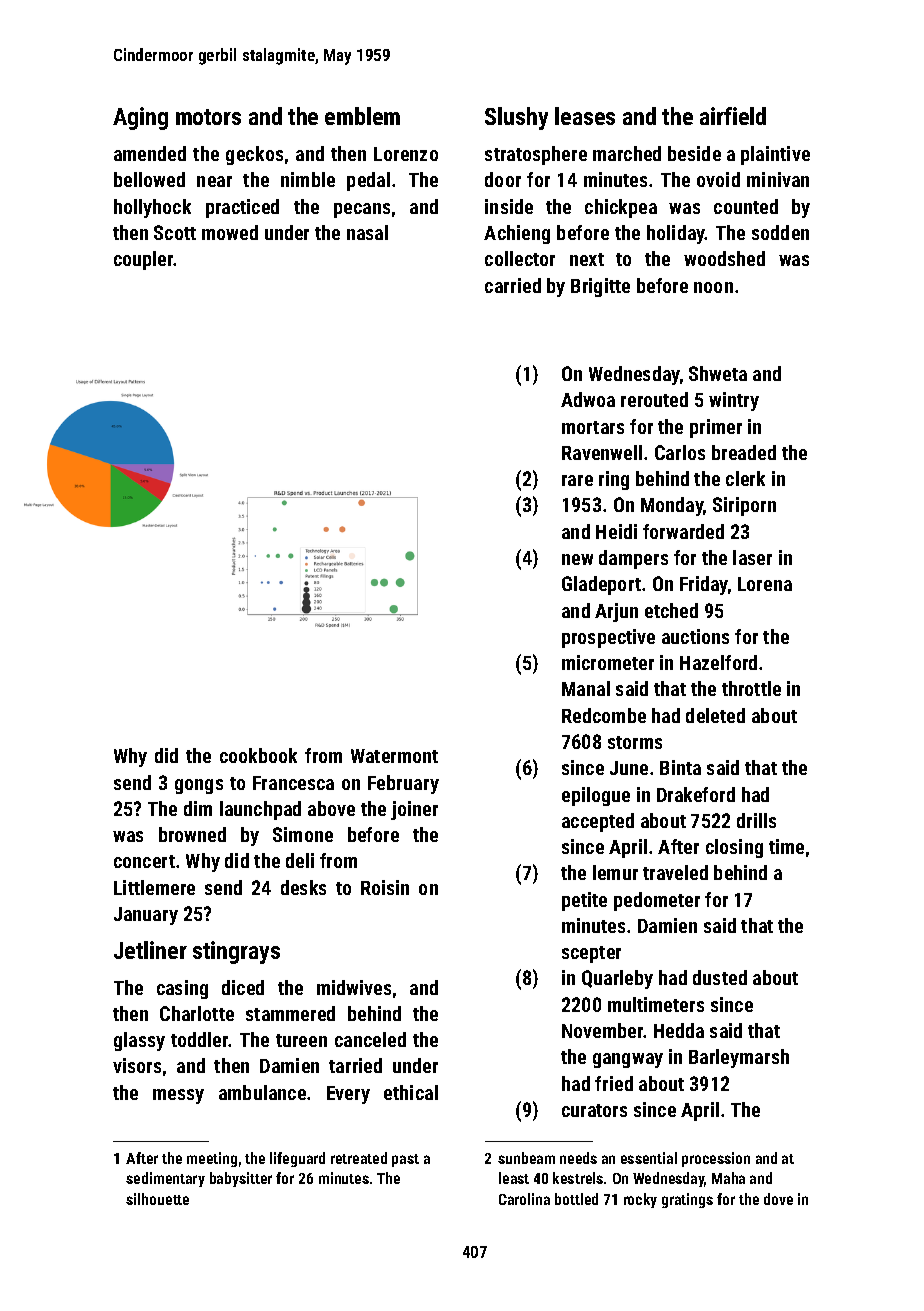 Image resolution: width=924 pixels, height=1311 pixels. I want to click on motors, so click(208, 117).
